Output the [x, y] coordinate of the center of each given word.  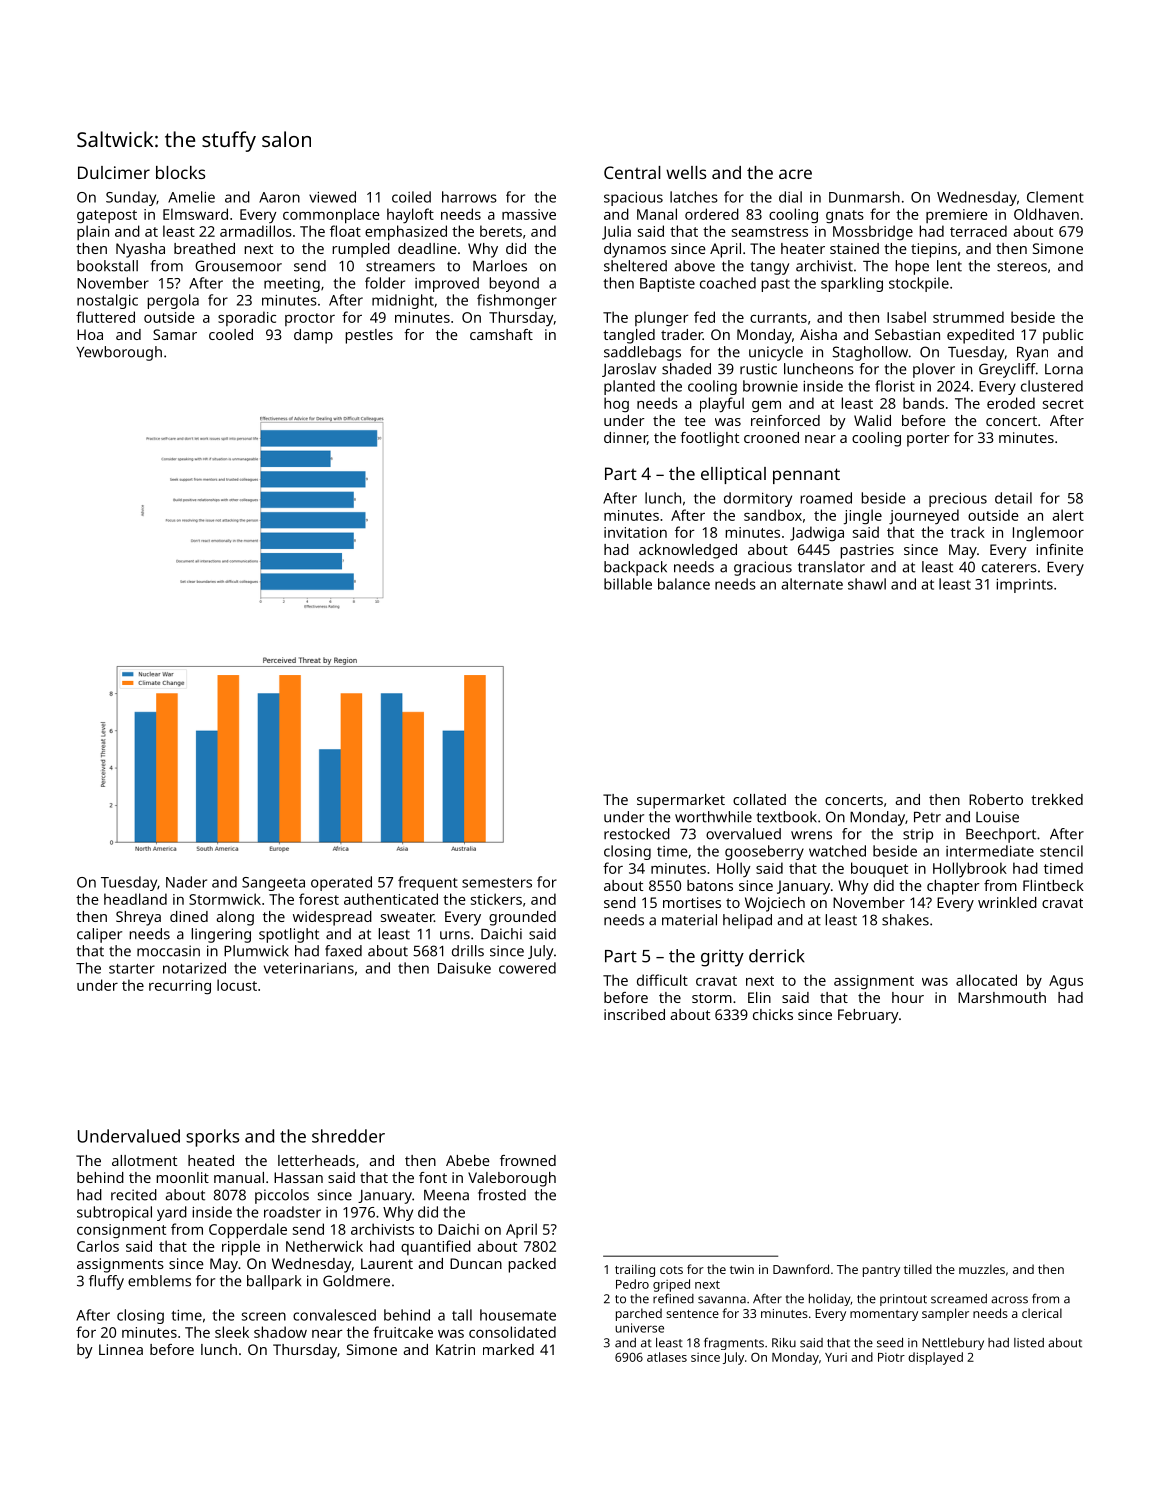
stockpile [919, 284]
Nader [186, 882]
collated [759, 799]
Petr [927, 817]
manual [239, 1177]
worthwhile [713, 817]
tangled [629, 336]
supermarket [681, 801]
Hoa [90, 334]
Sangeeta [273, 884]
